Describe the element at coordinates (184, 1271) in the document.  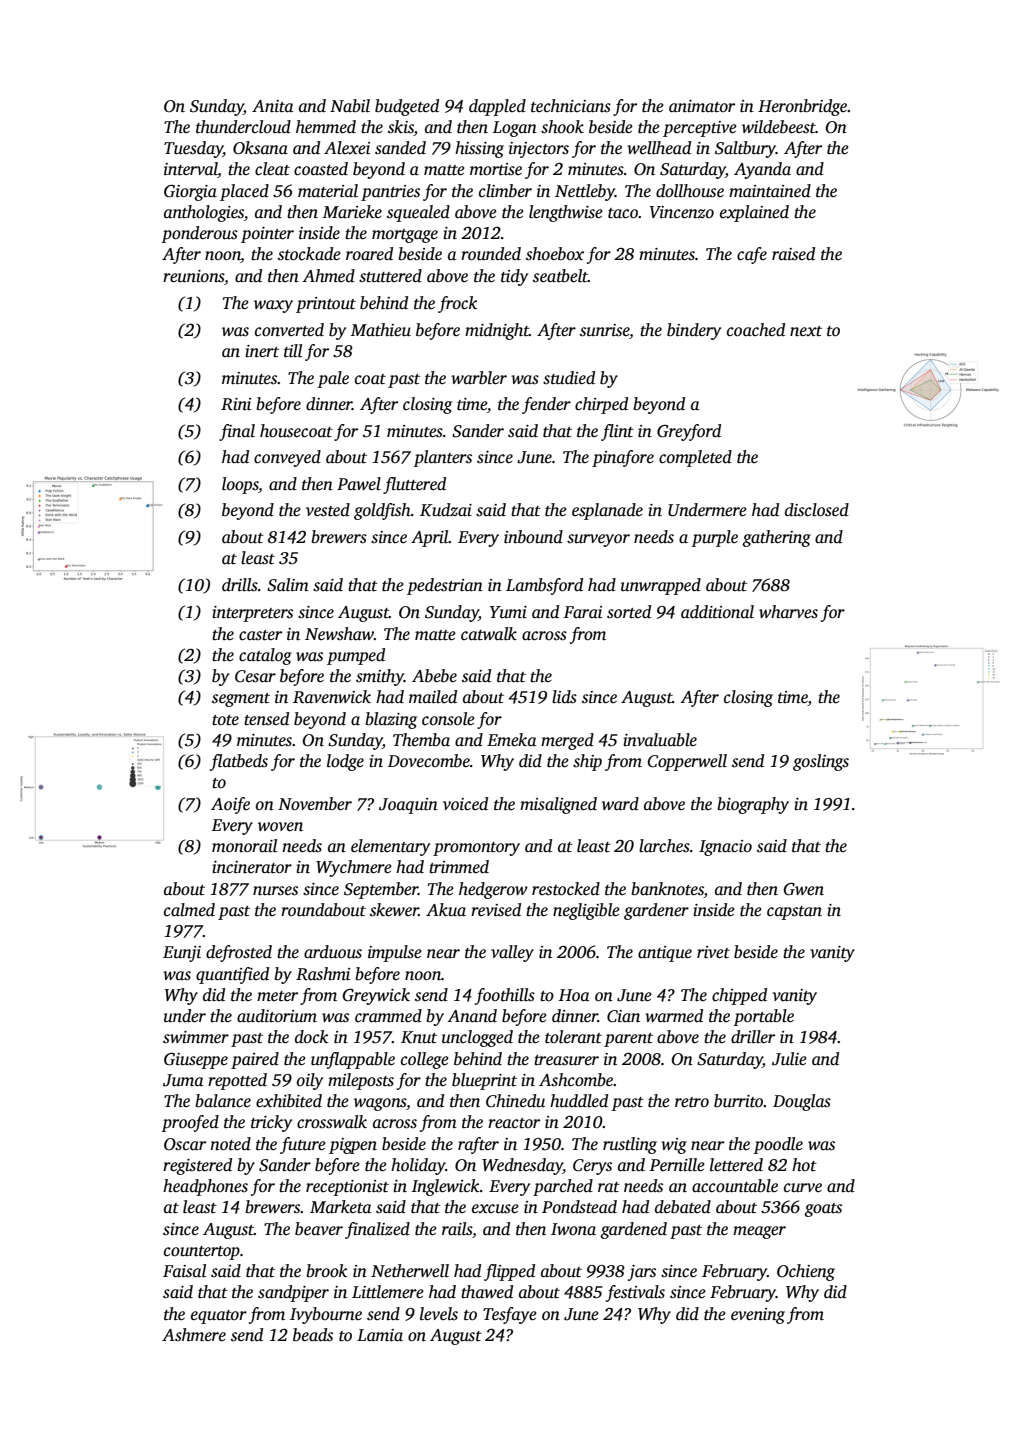
I see `Faisal` at that location.
